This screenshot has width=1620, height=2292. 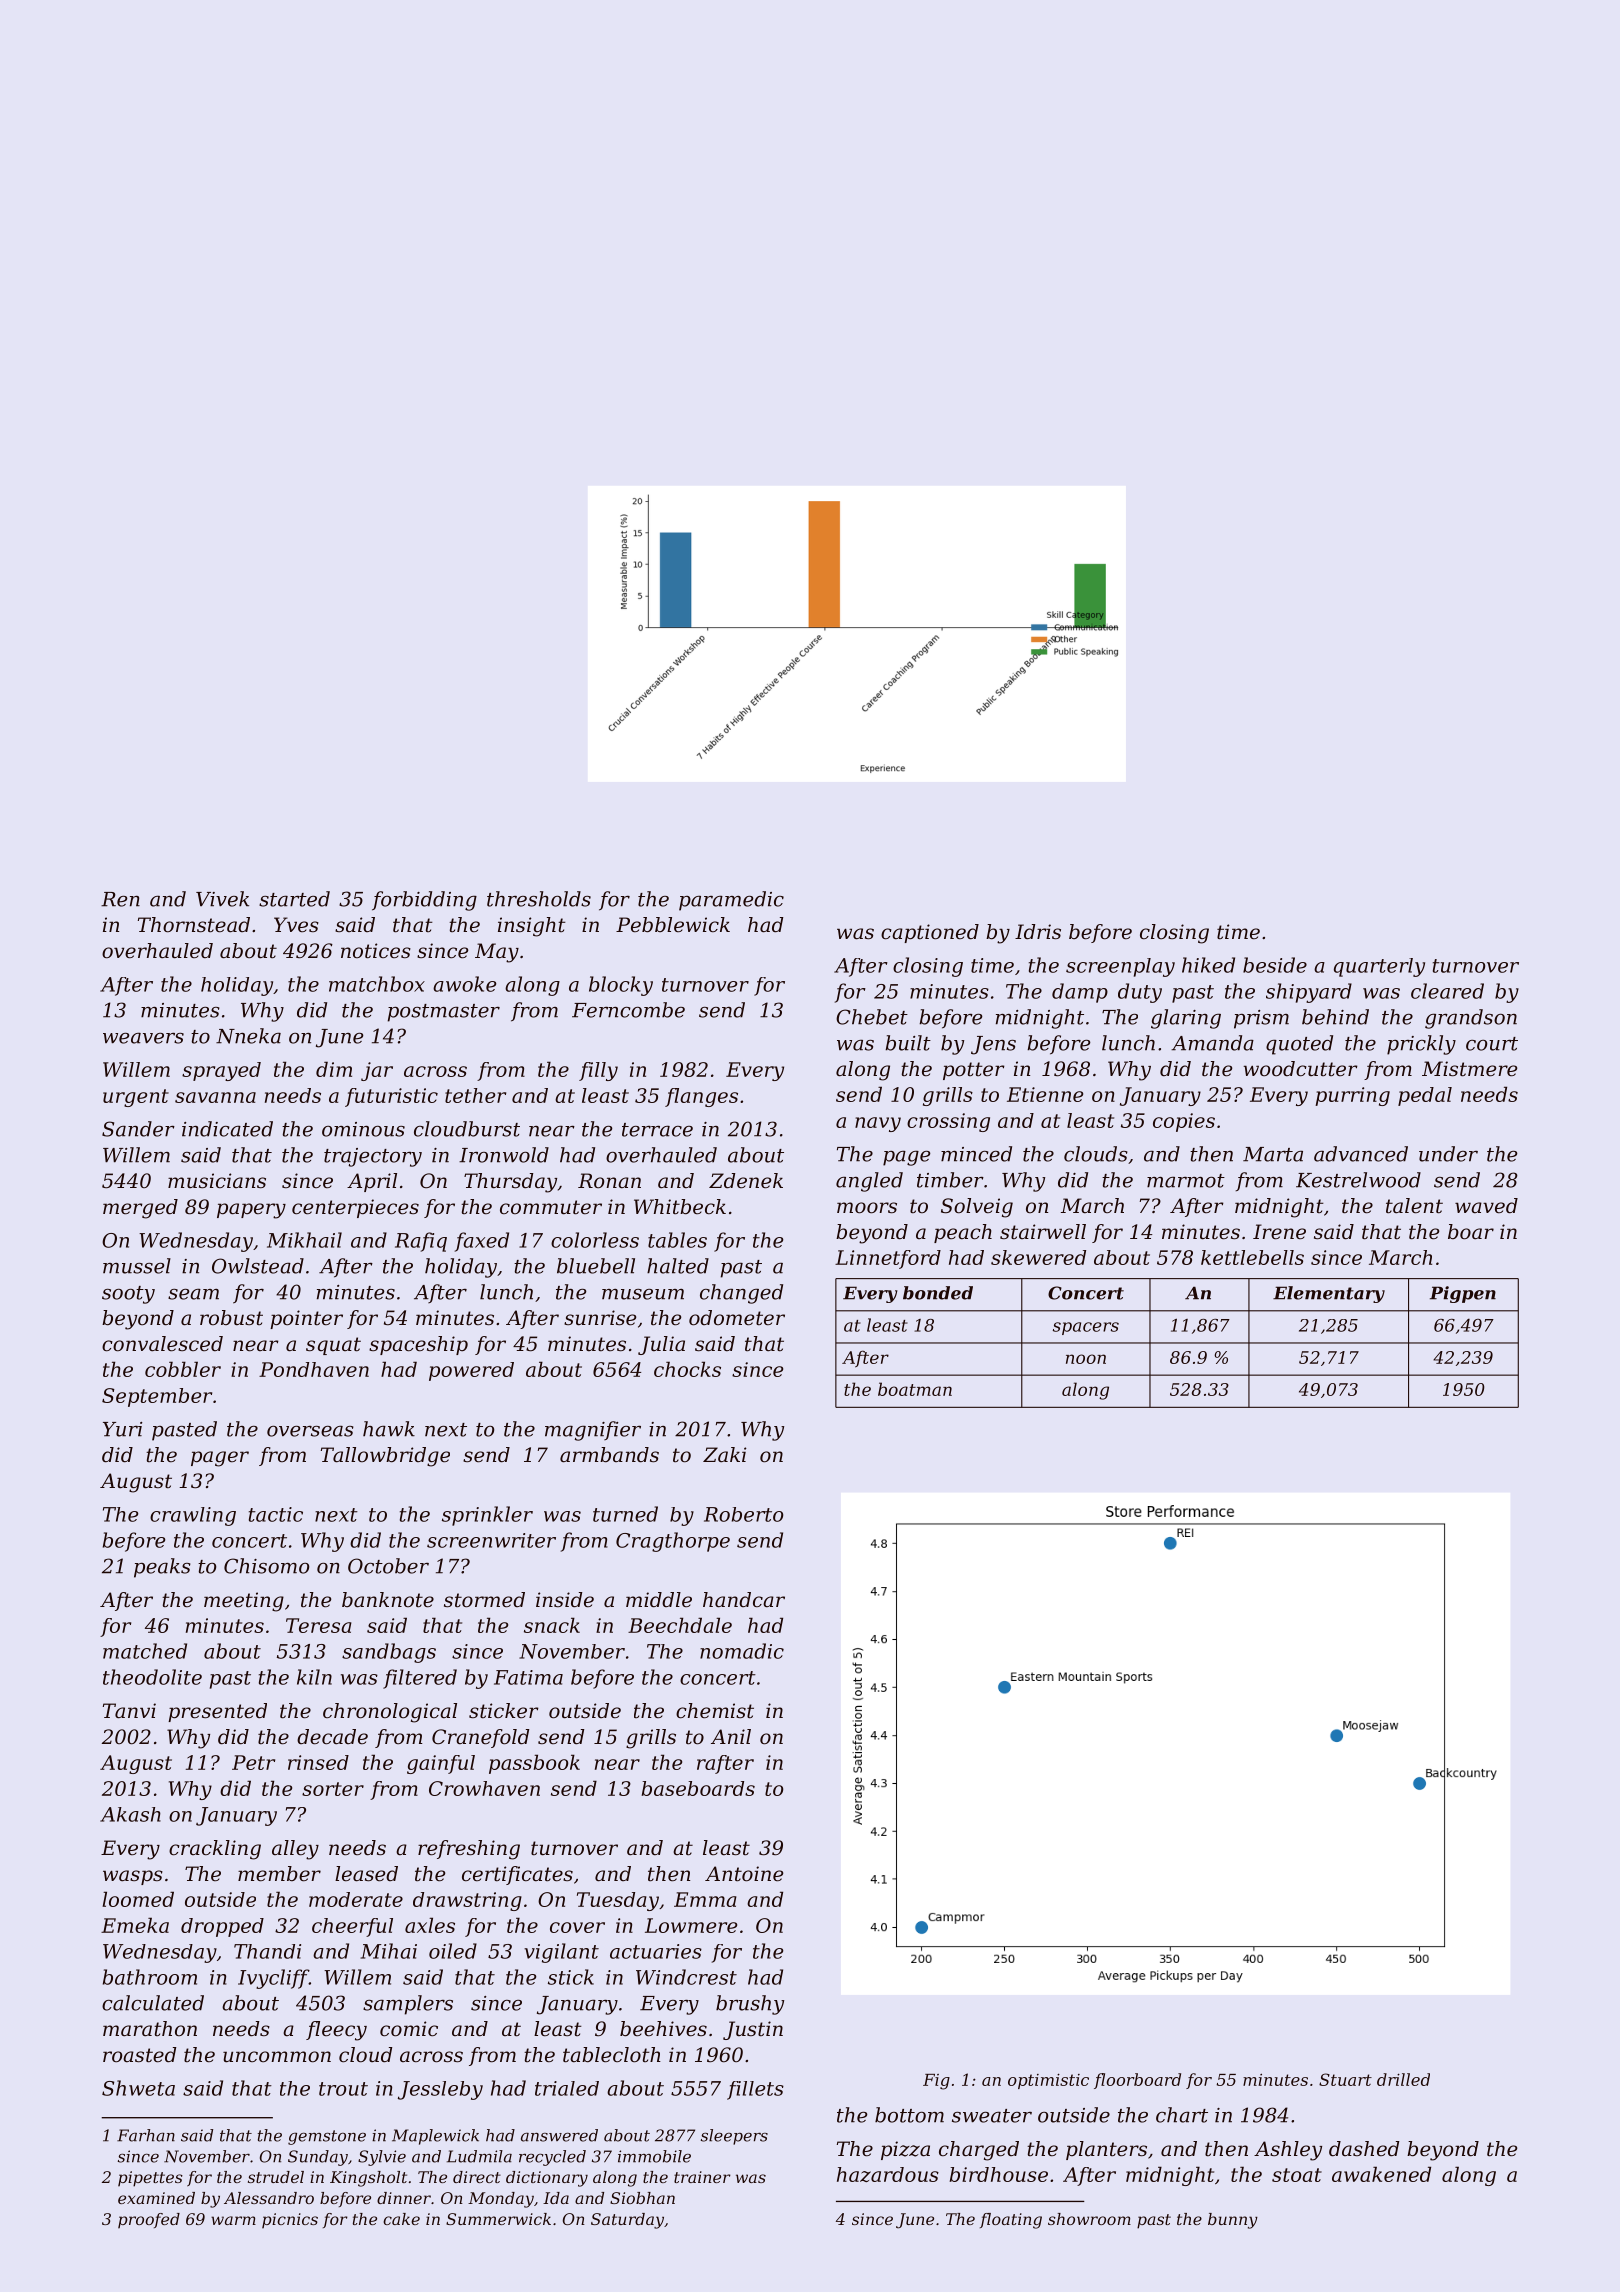 What do you see at coordinates (1379, 967) in the screenshot?
I see `quarterly` at bounding box center [1379, 967].
